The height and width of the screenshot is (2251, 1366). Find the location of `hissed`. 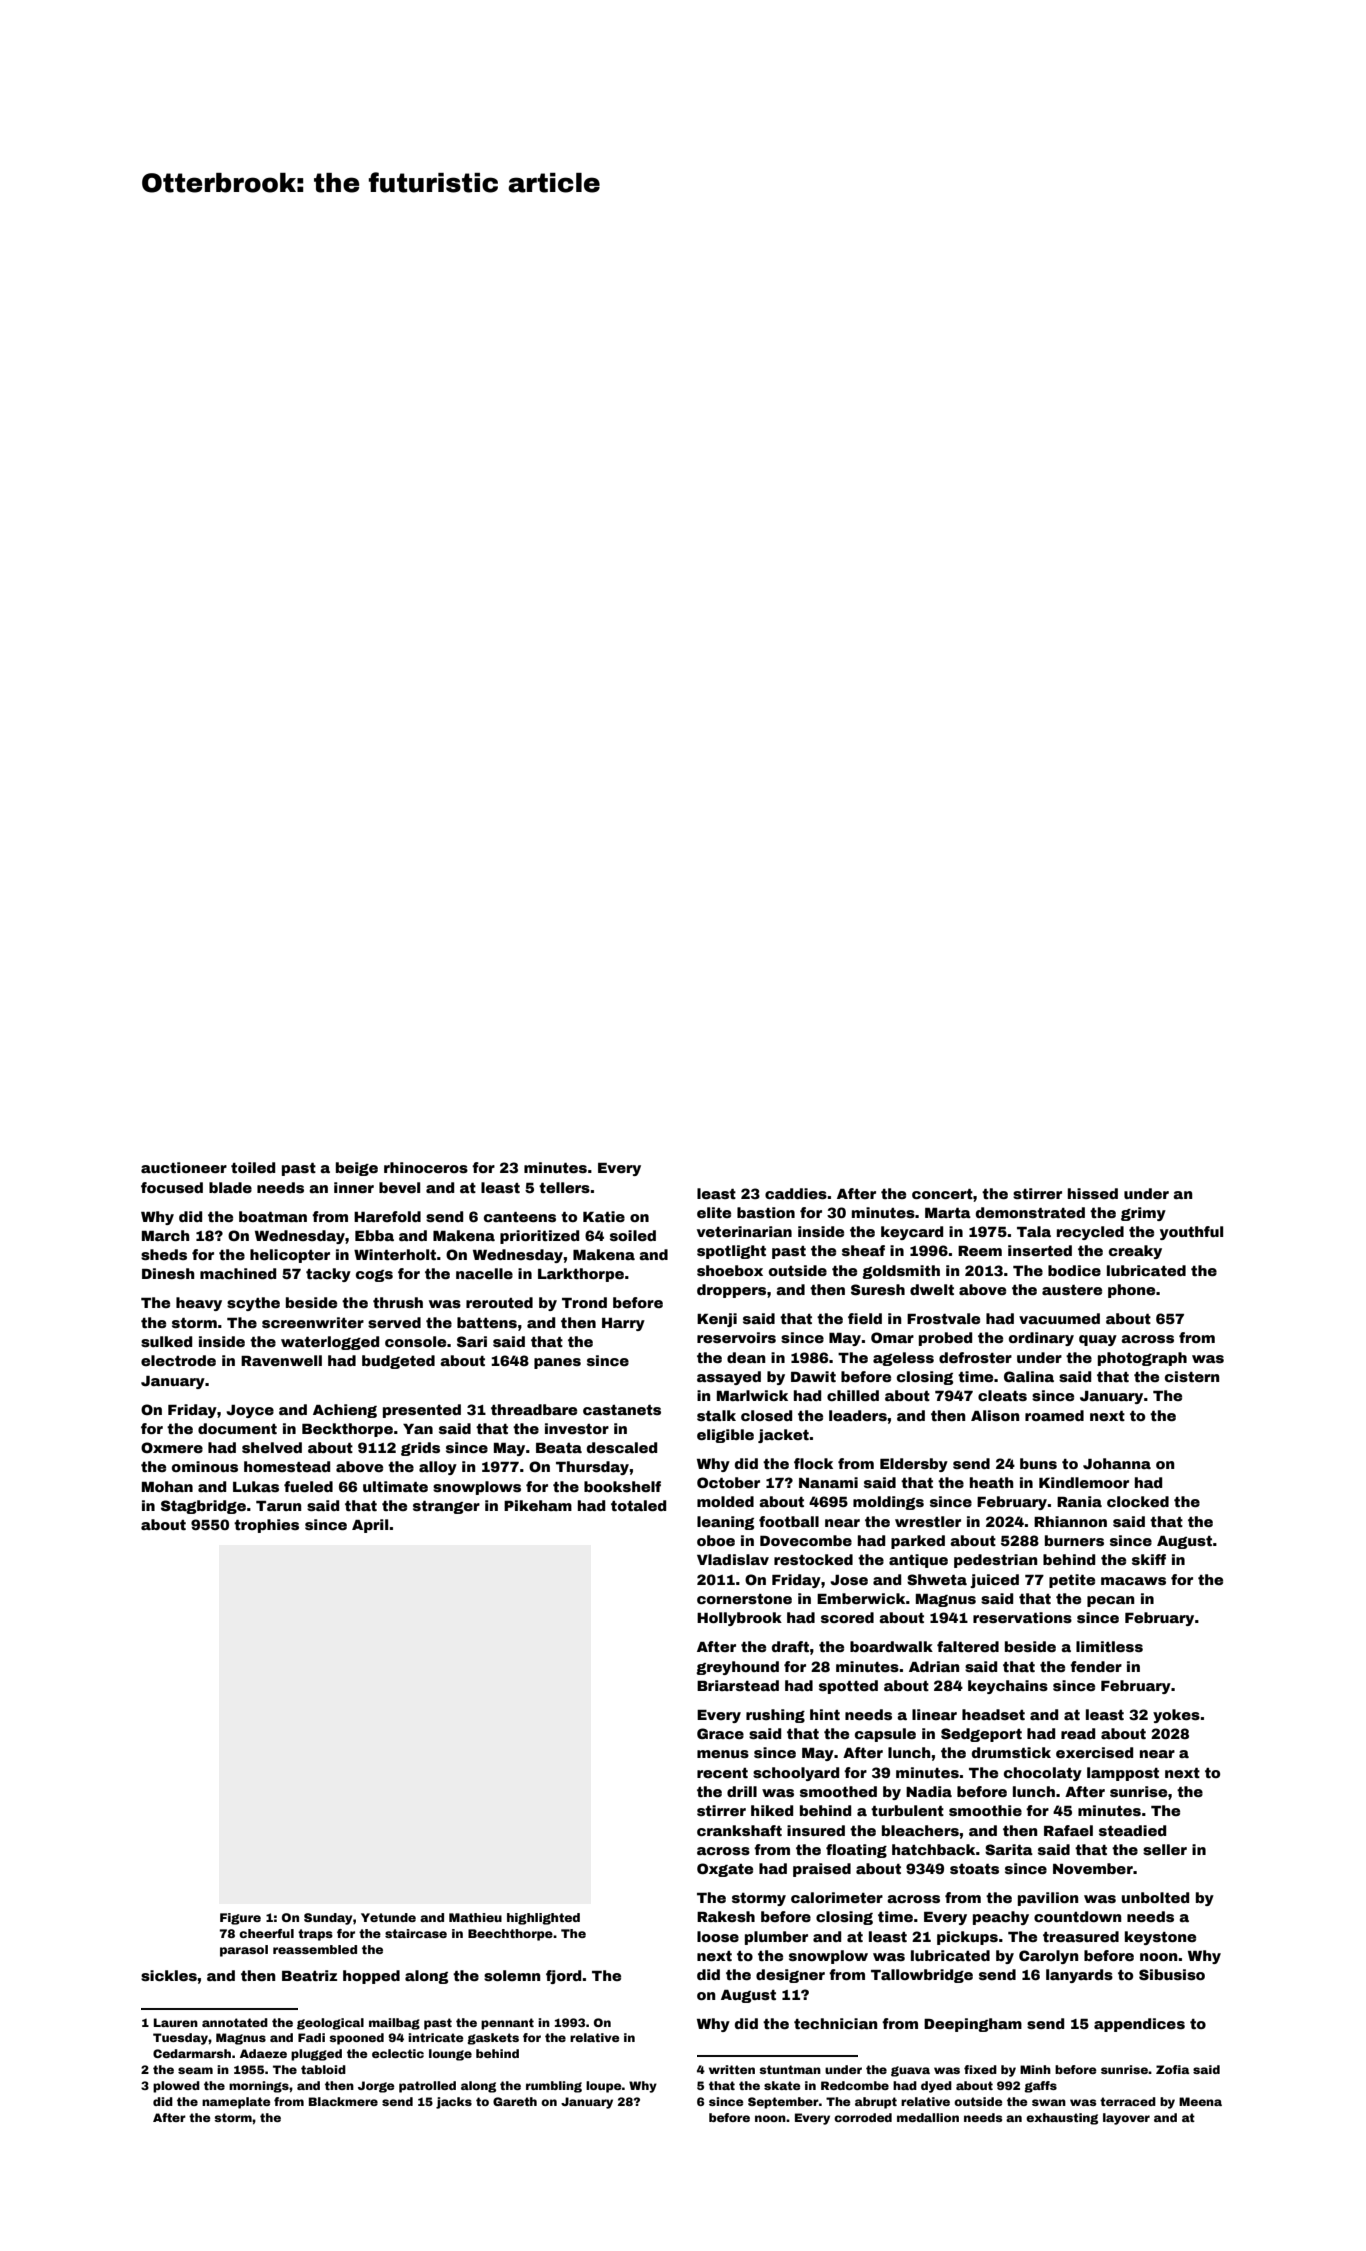

hissed is located at coordinates (1093, 1193).
